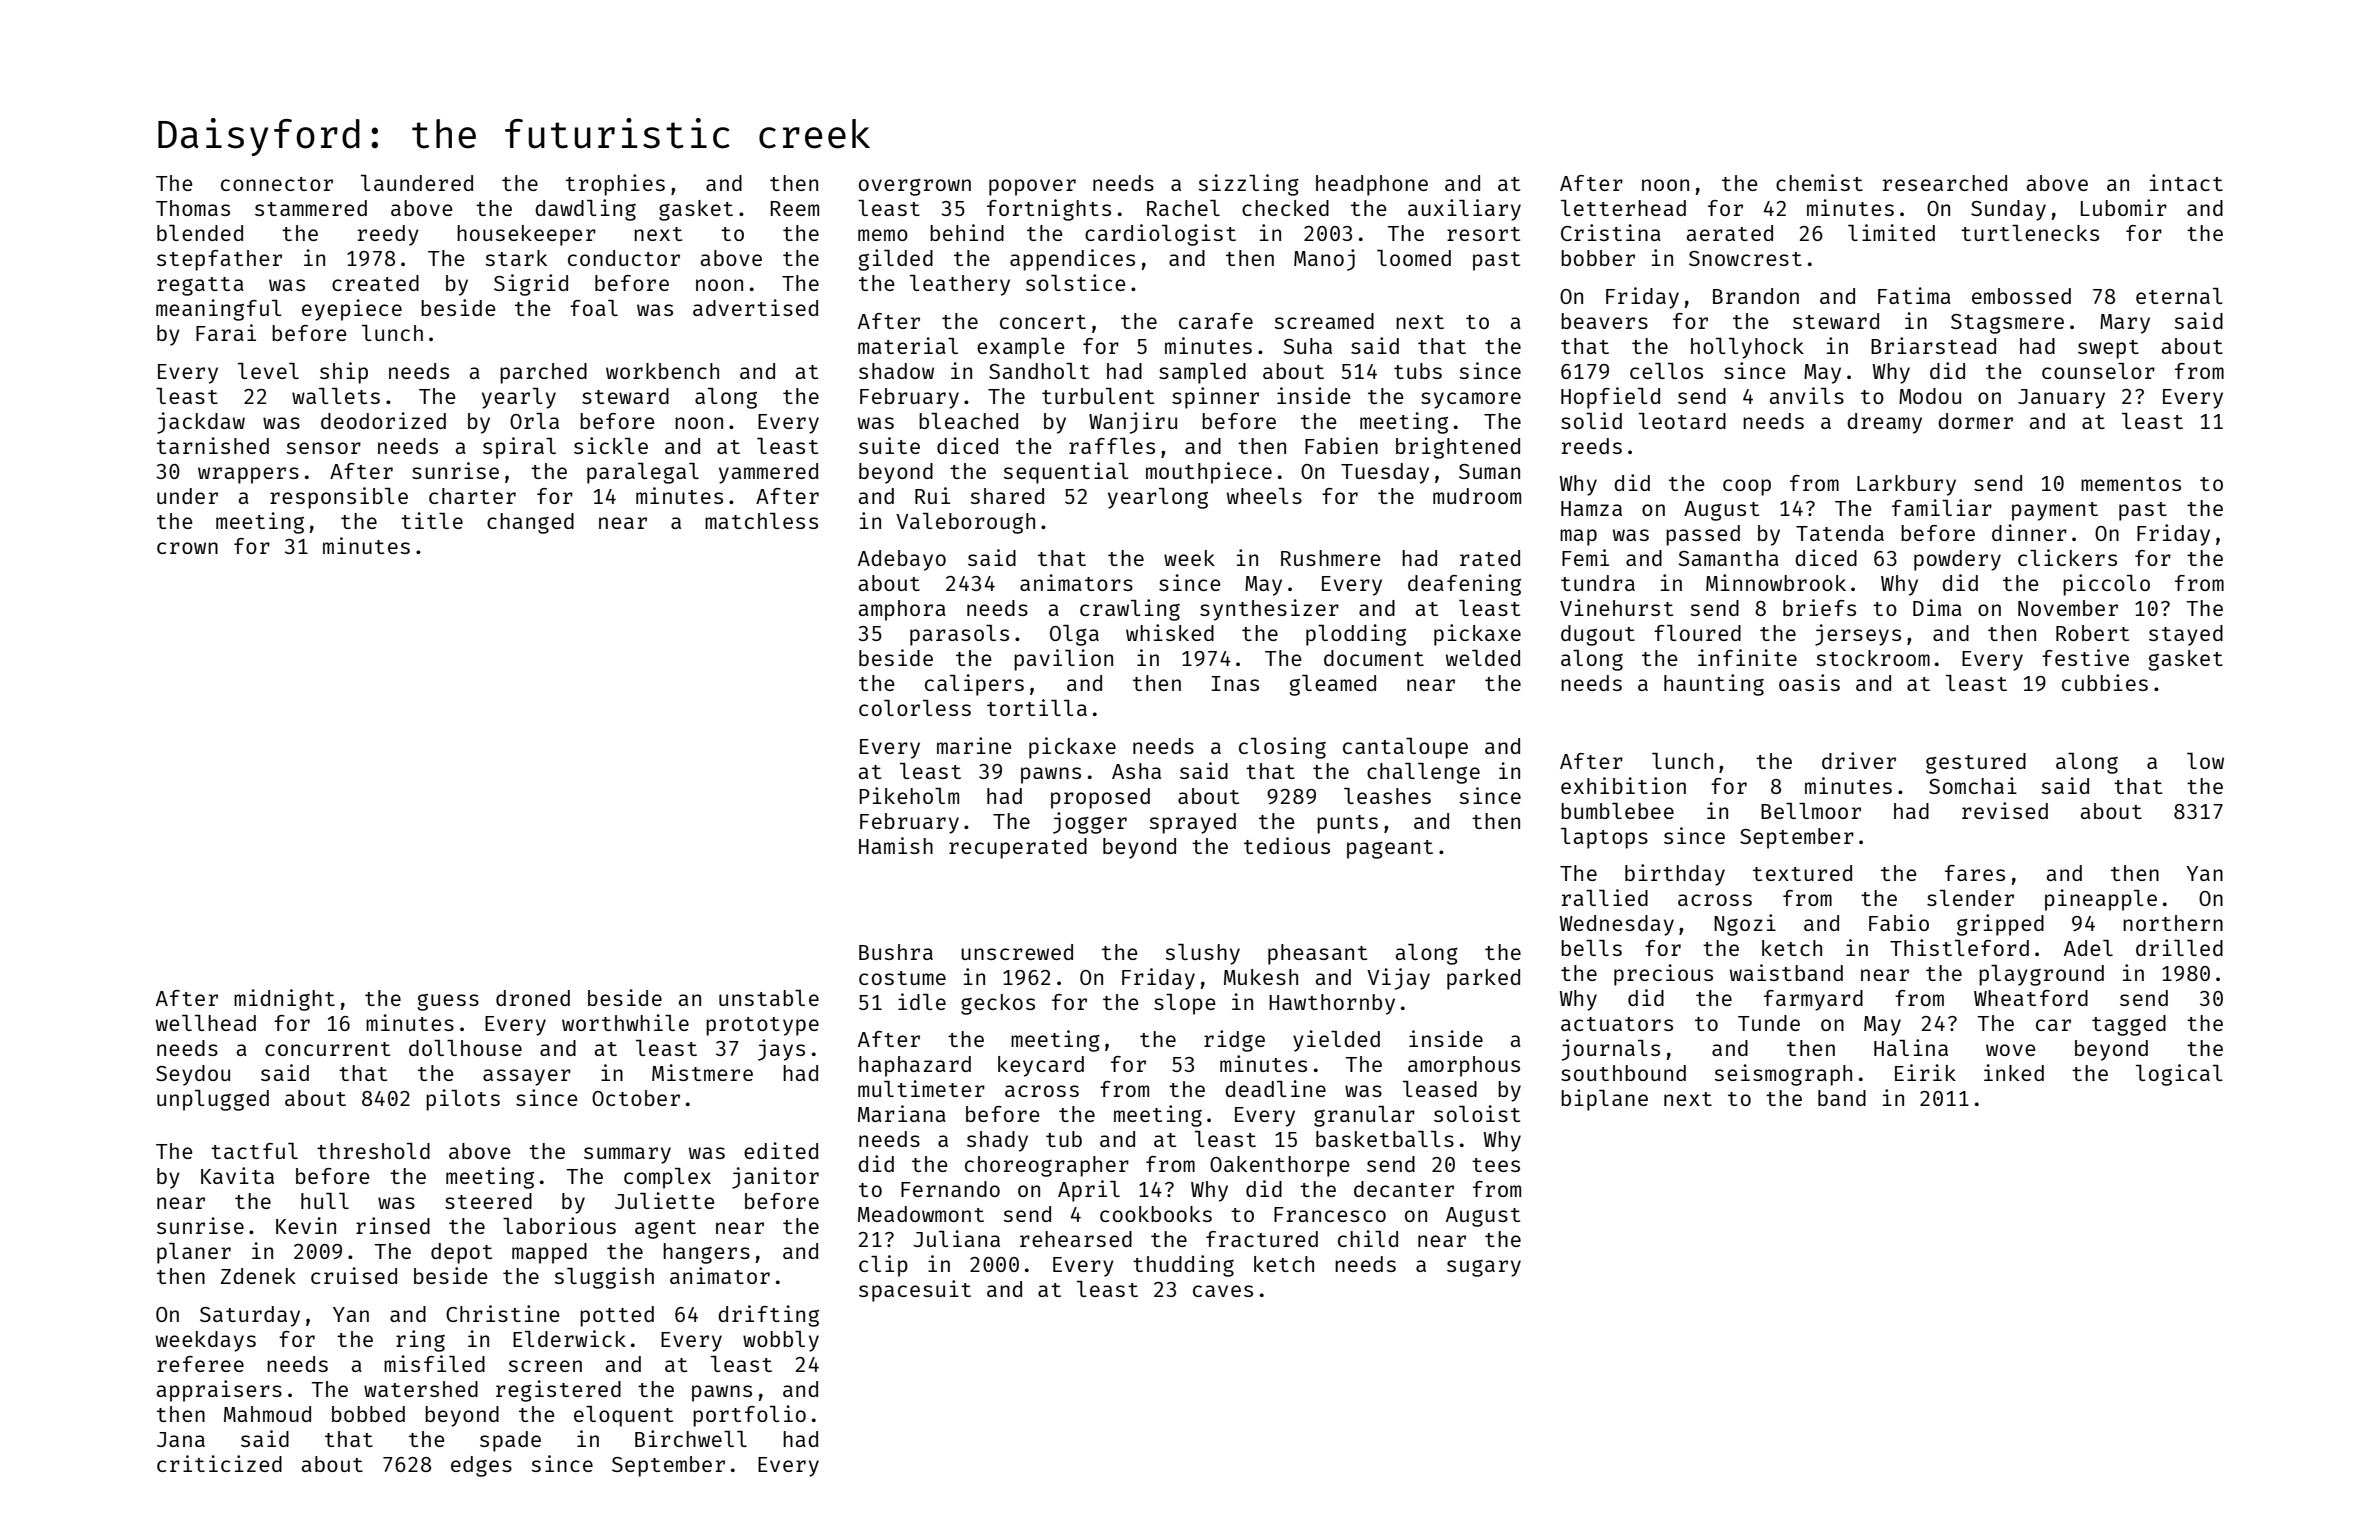 The width and height of the screenshot is (2380, 1540). What do you see at coordinates (1037, 707) in the screenshot?
I see `tortilla` at bounding box center [1037, 707].
